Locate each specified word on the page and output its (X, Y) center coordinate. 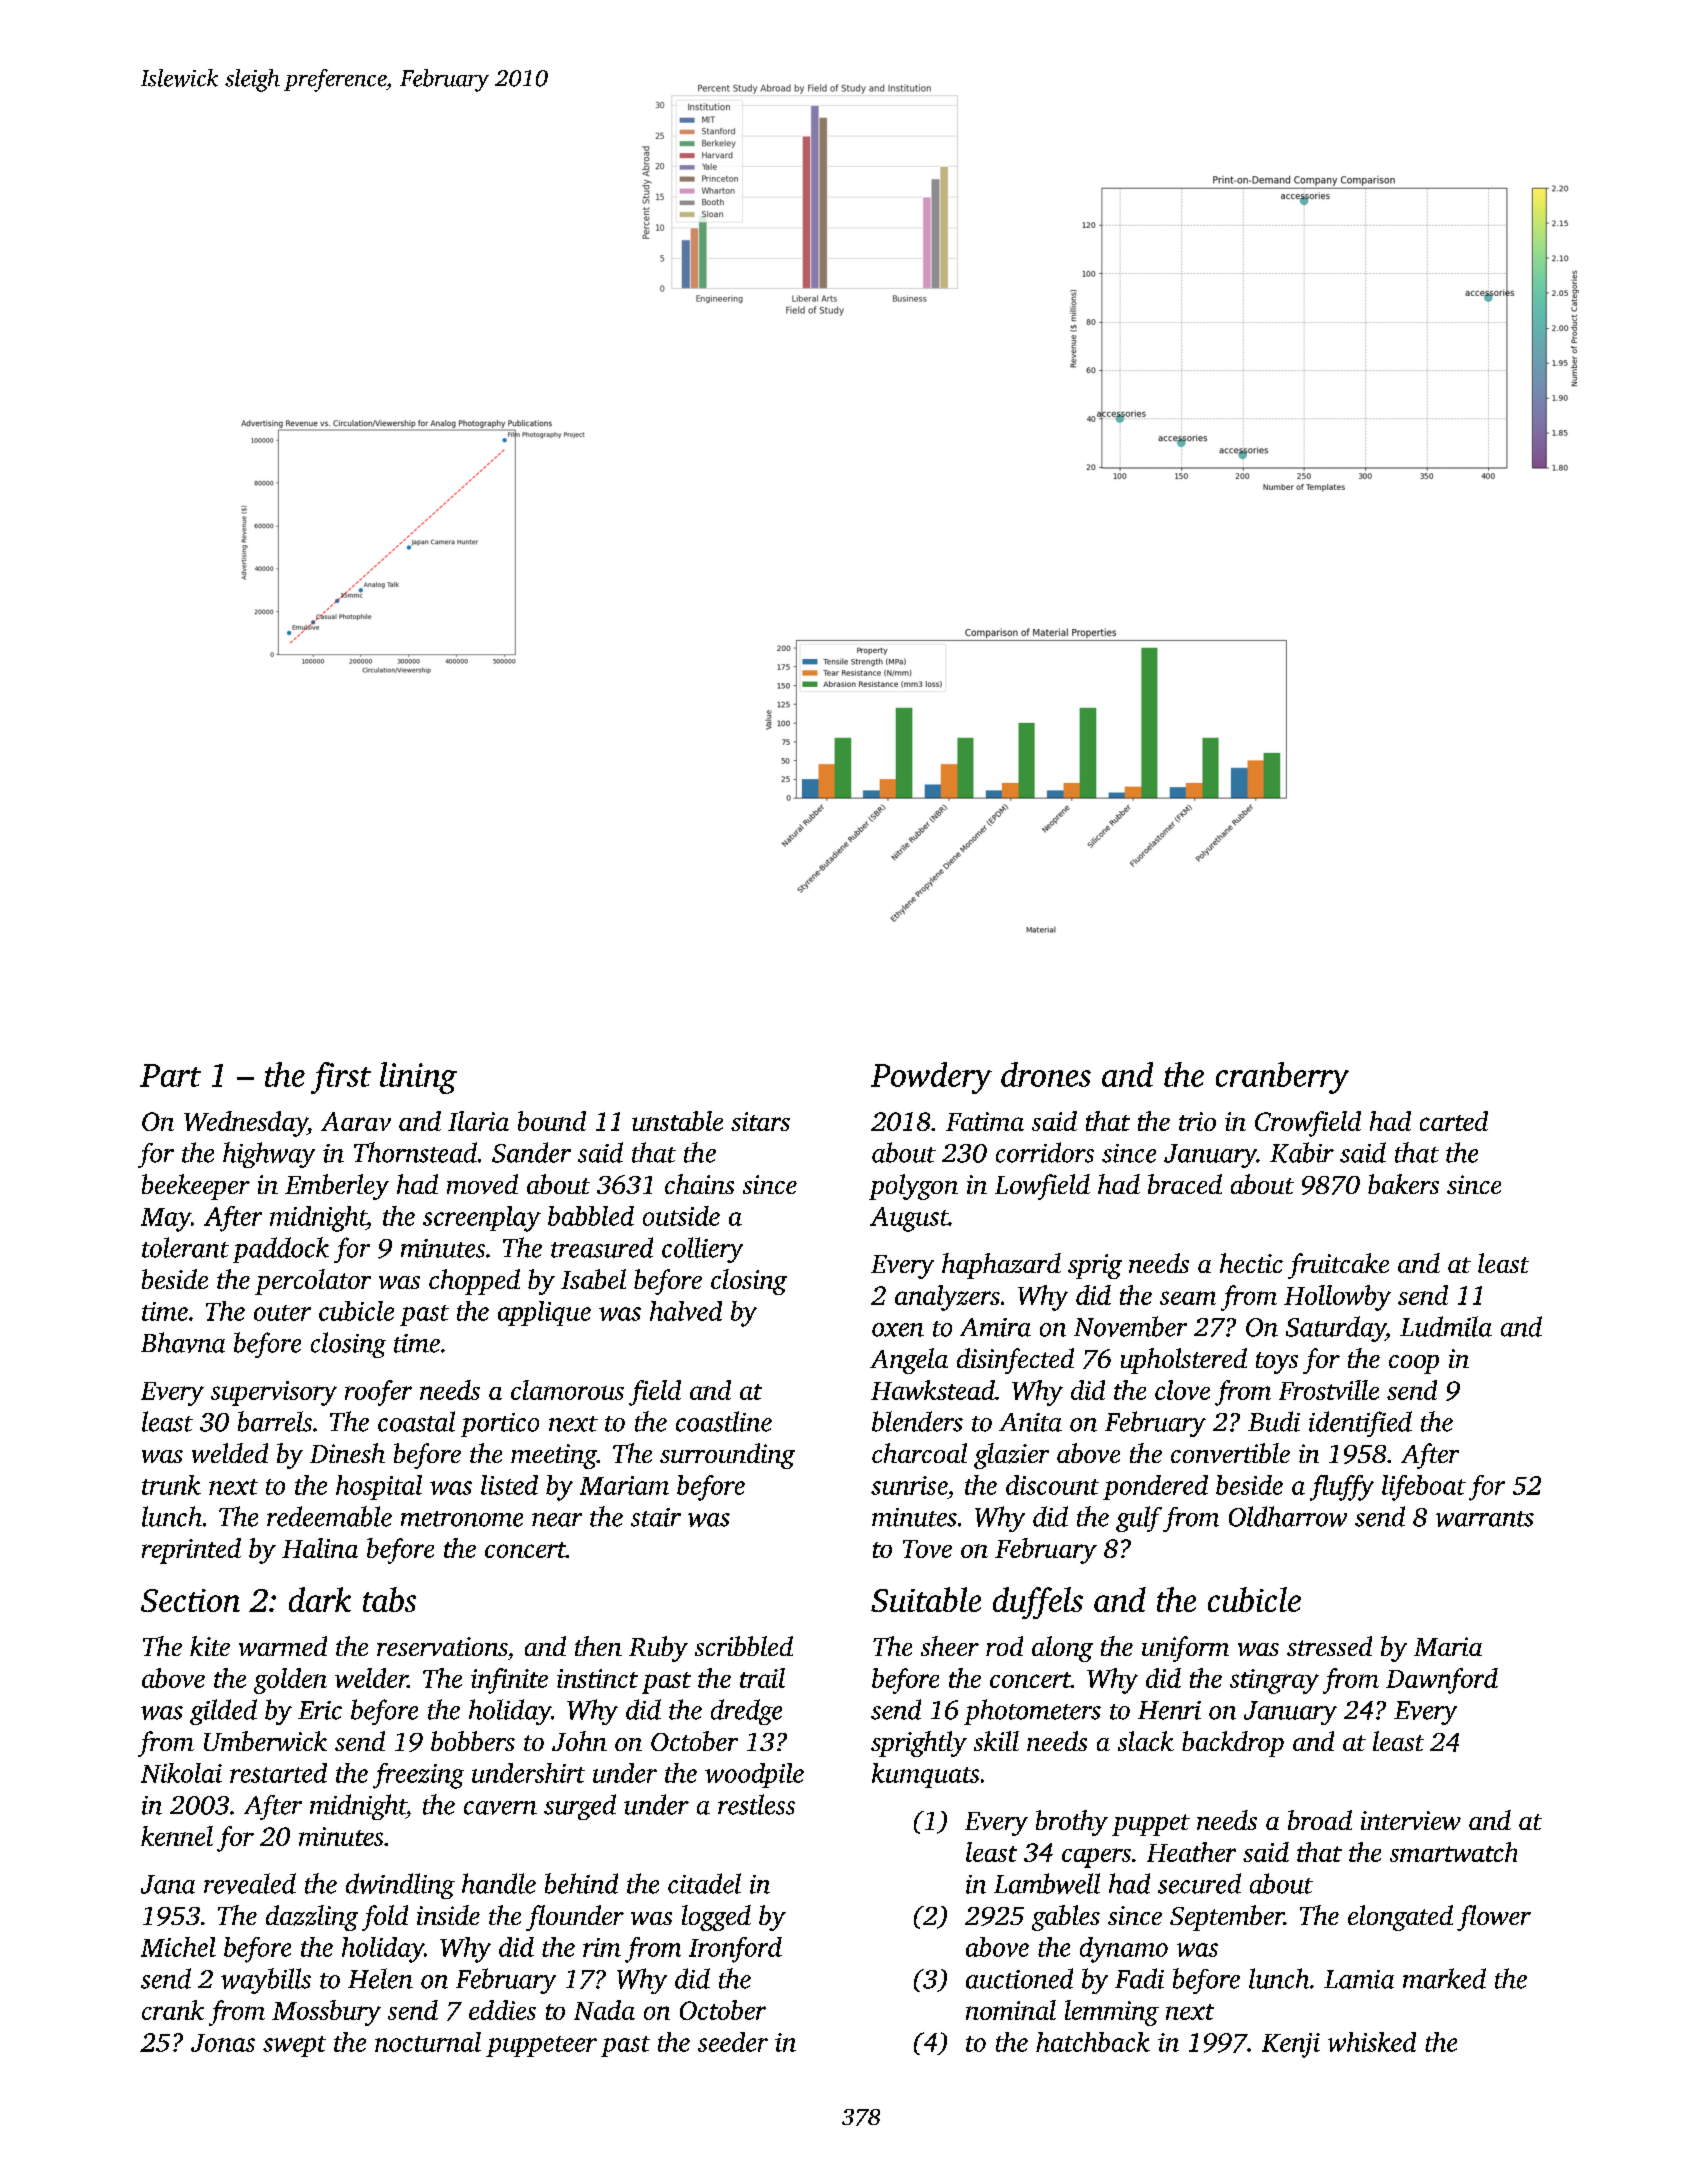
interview (1411, 1820)
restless (756, 1804)
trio (1197, 1121)
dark (320, 1599)
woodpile (754, 1775)
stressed (1329, 1646)
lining (418, 1078)
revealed (250, 1883)
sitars (760, 1121)
